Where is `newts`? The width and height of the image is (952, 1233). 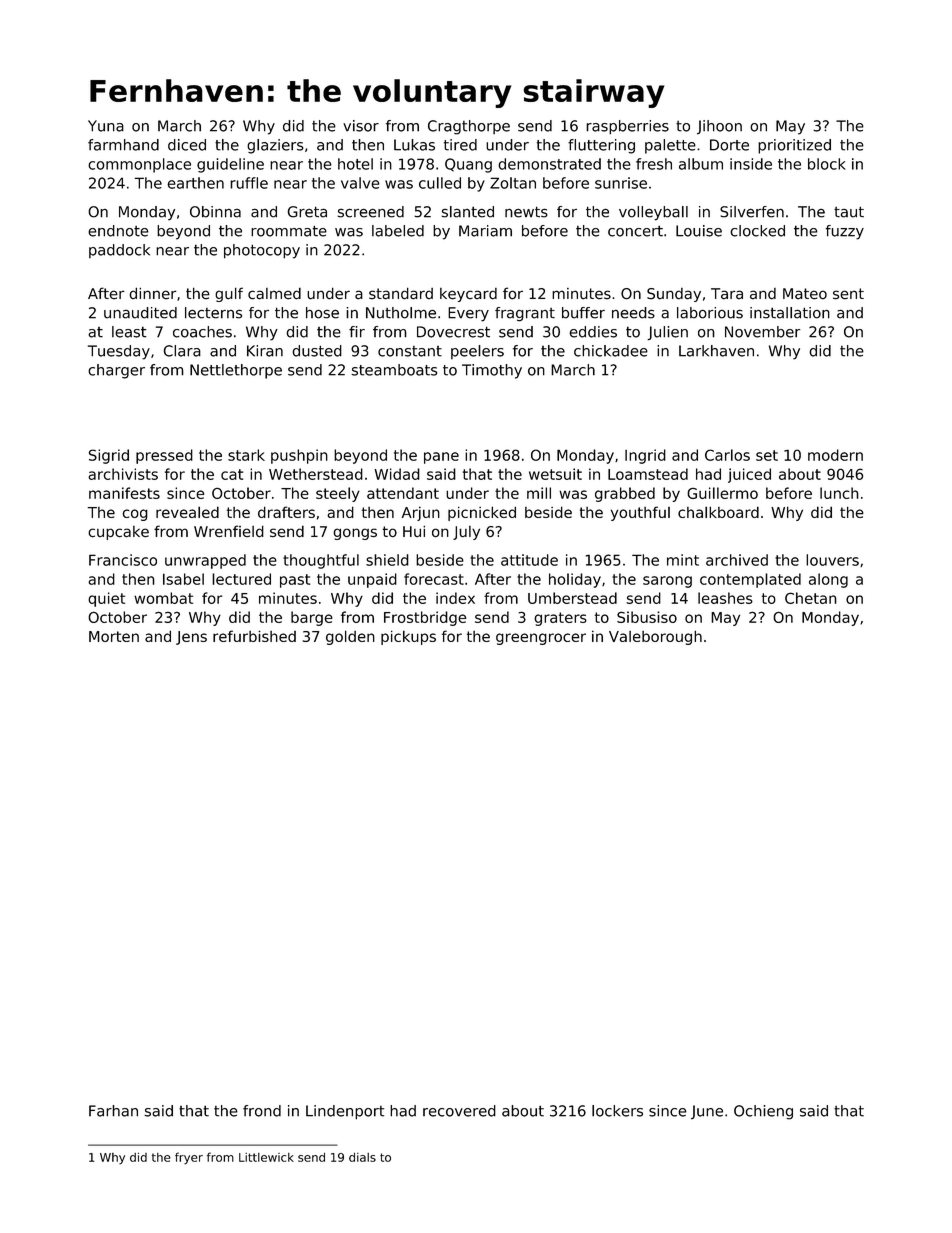 newts is located at coordinates (526, 212).
